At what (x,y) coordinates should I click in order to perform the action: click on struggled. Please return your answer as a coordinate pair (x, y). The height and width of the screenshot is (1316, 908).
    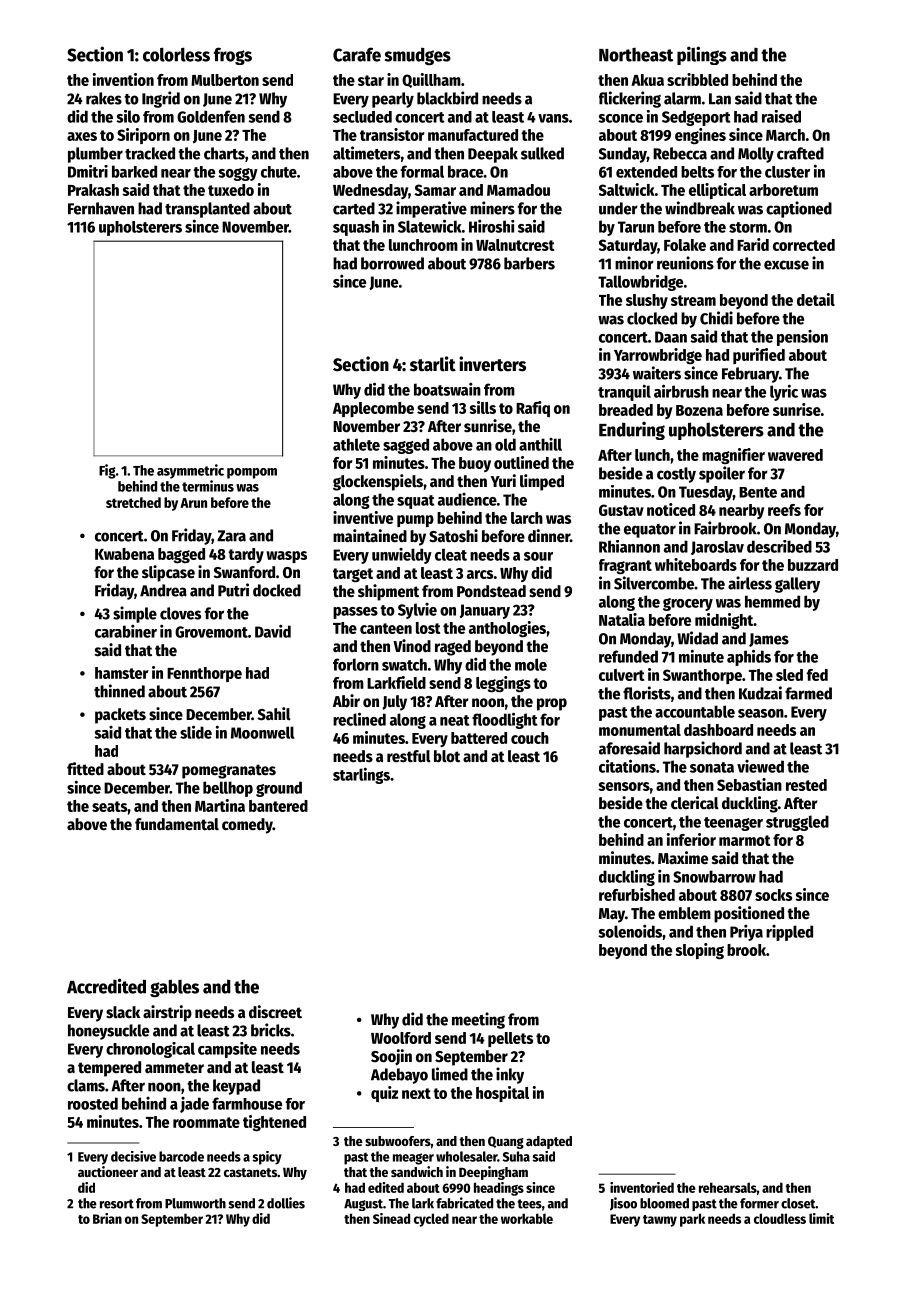
    Looking at the image, I should click on (797, 823).
